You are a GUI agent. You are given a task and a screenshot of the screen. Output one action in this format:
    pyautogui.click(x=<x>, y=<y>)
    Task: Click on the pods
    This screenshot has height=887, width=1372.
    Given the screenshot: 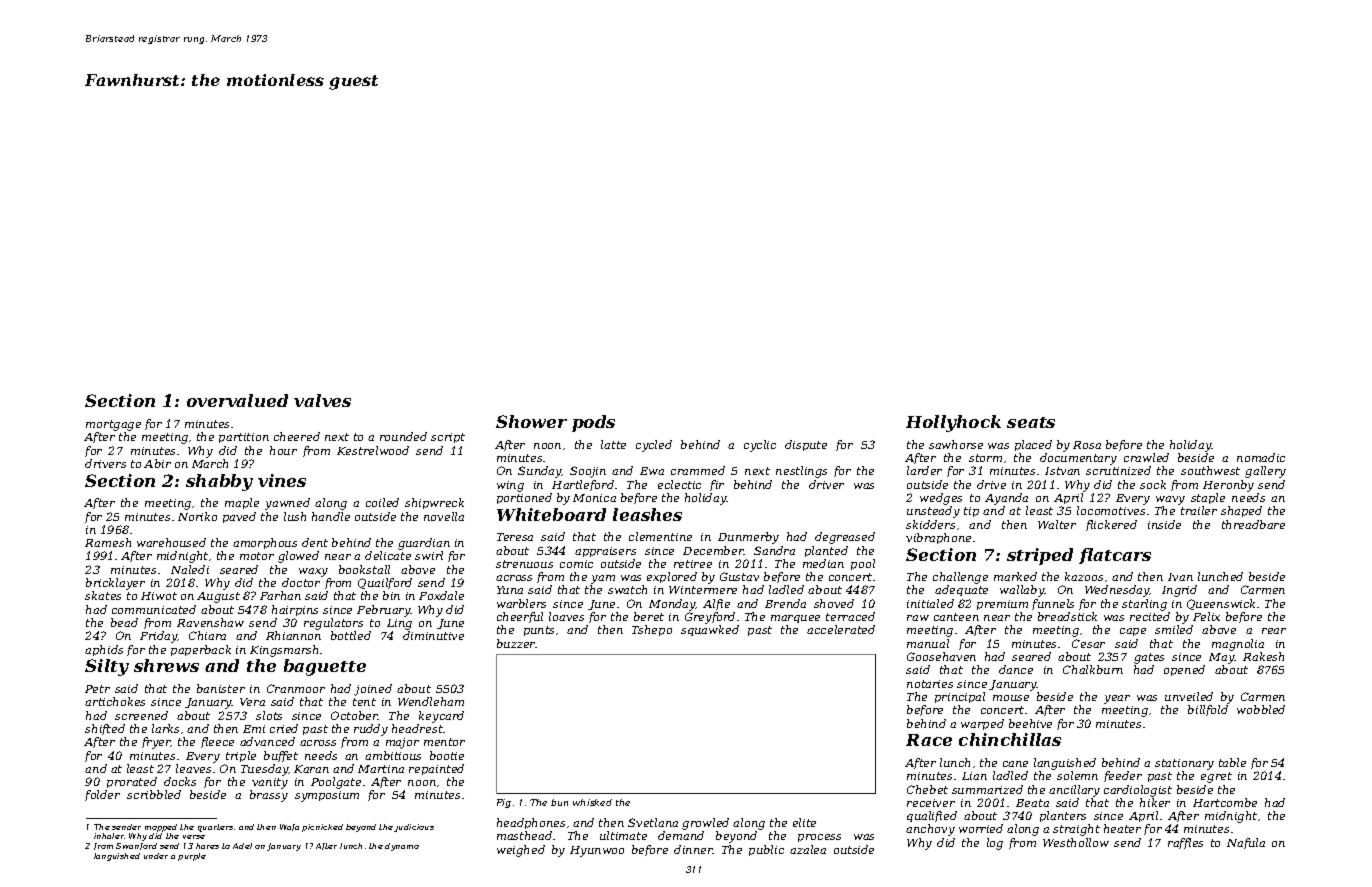 What is the action you would take?
    pyautogui.click(x=593, y=423)
